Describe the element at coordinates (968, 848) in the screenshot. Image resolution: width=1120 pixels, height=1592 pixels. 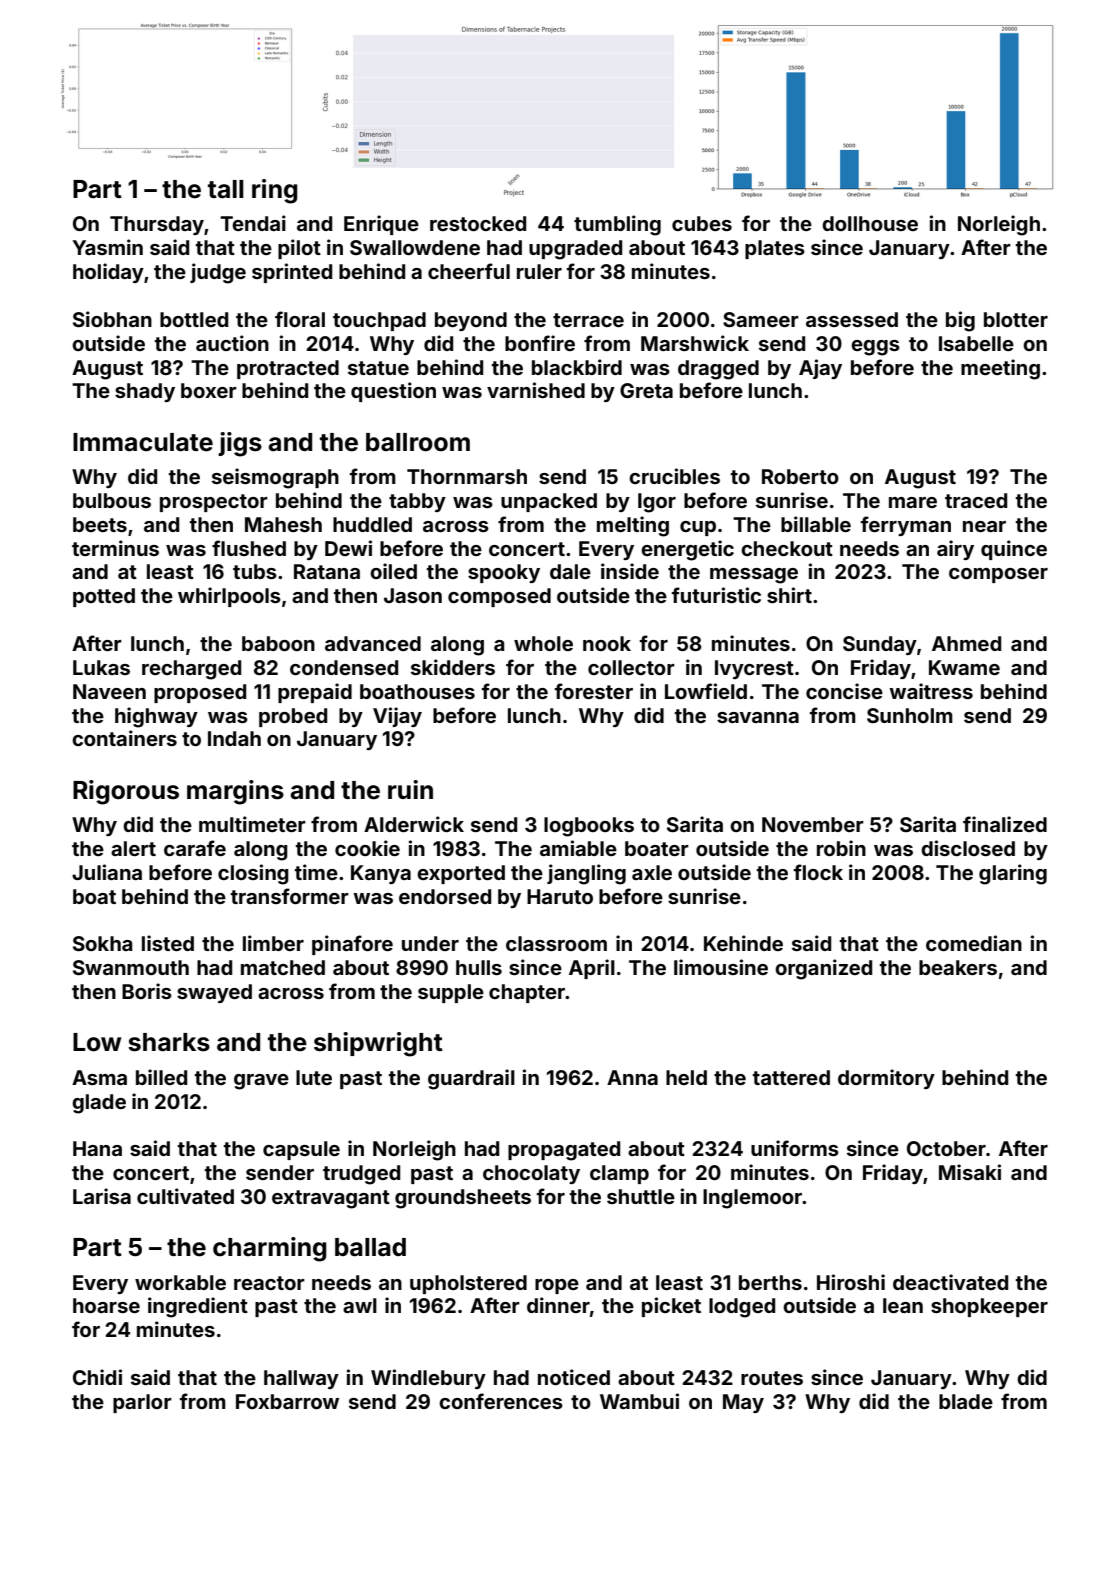
I see `disclosed` at that location.
